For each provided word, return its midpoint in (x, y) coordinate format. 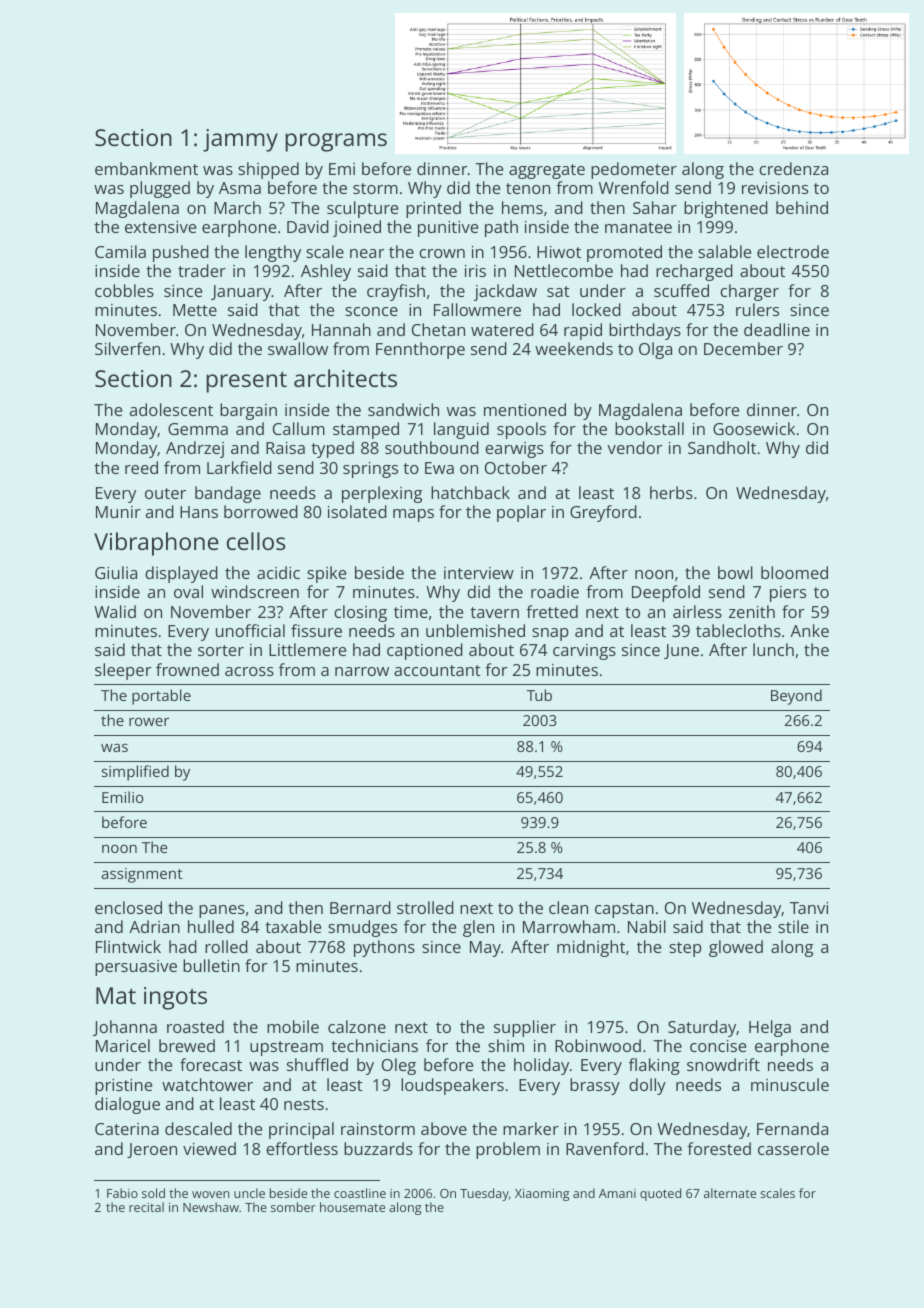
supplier (525, 1028)
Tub (539, 695)
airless (697, 611)
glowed (736, 948)
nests (304, 1104)
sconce (371, 311)
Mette (195, 310)
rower (149, 721)
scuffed (681, 290)
